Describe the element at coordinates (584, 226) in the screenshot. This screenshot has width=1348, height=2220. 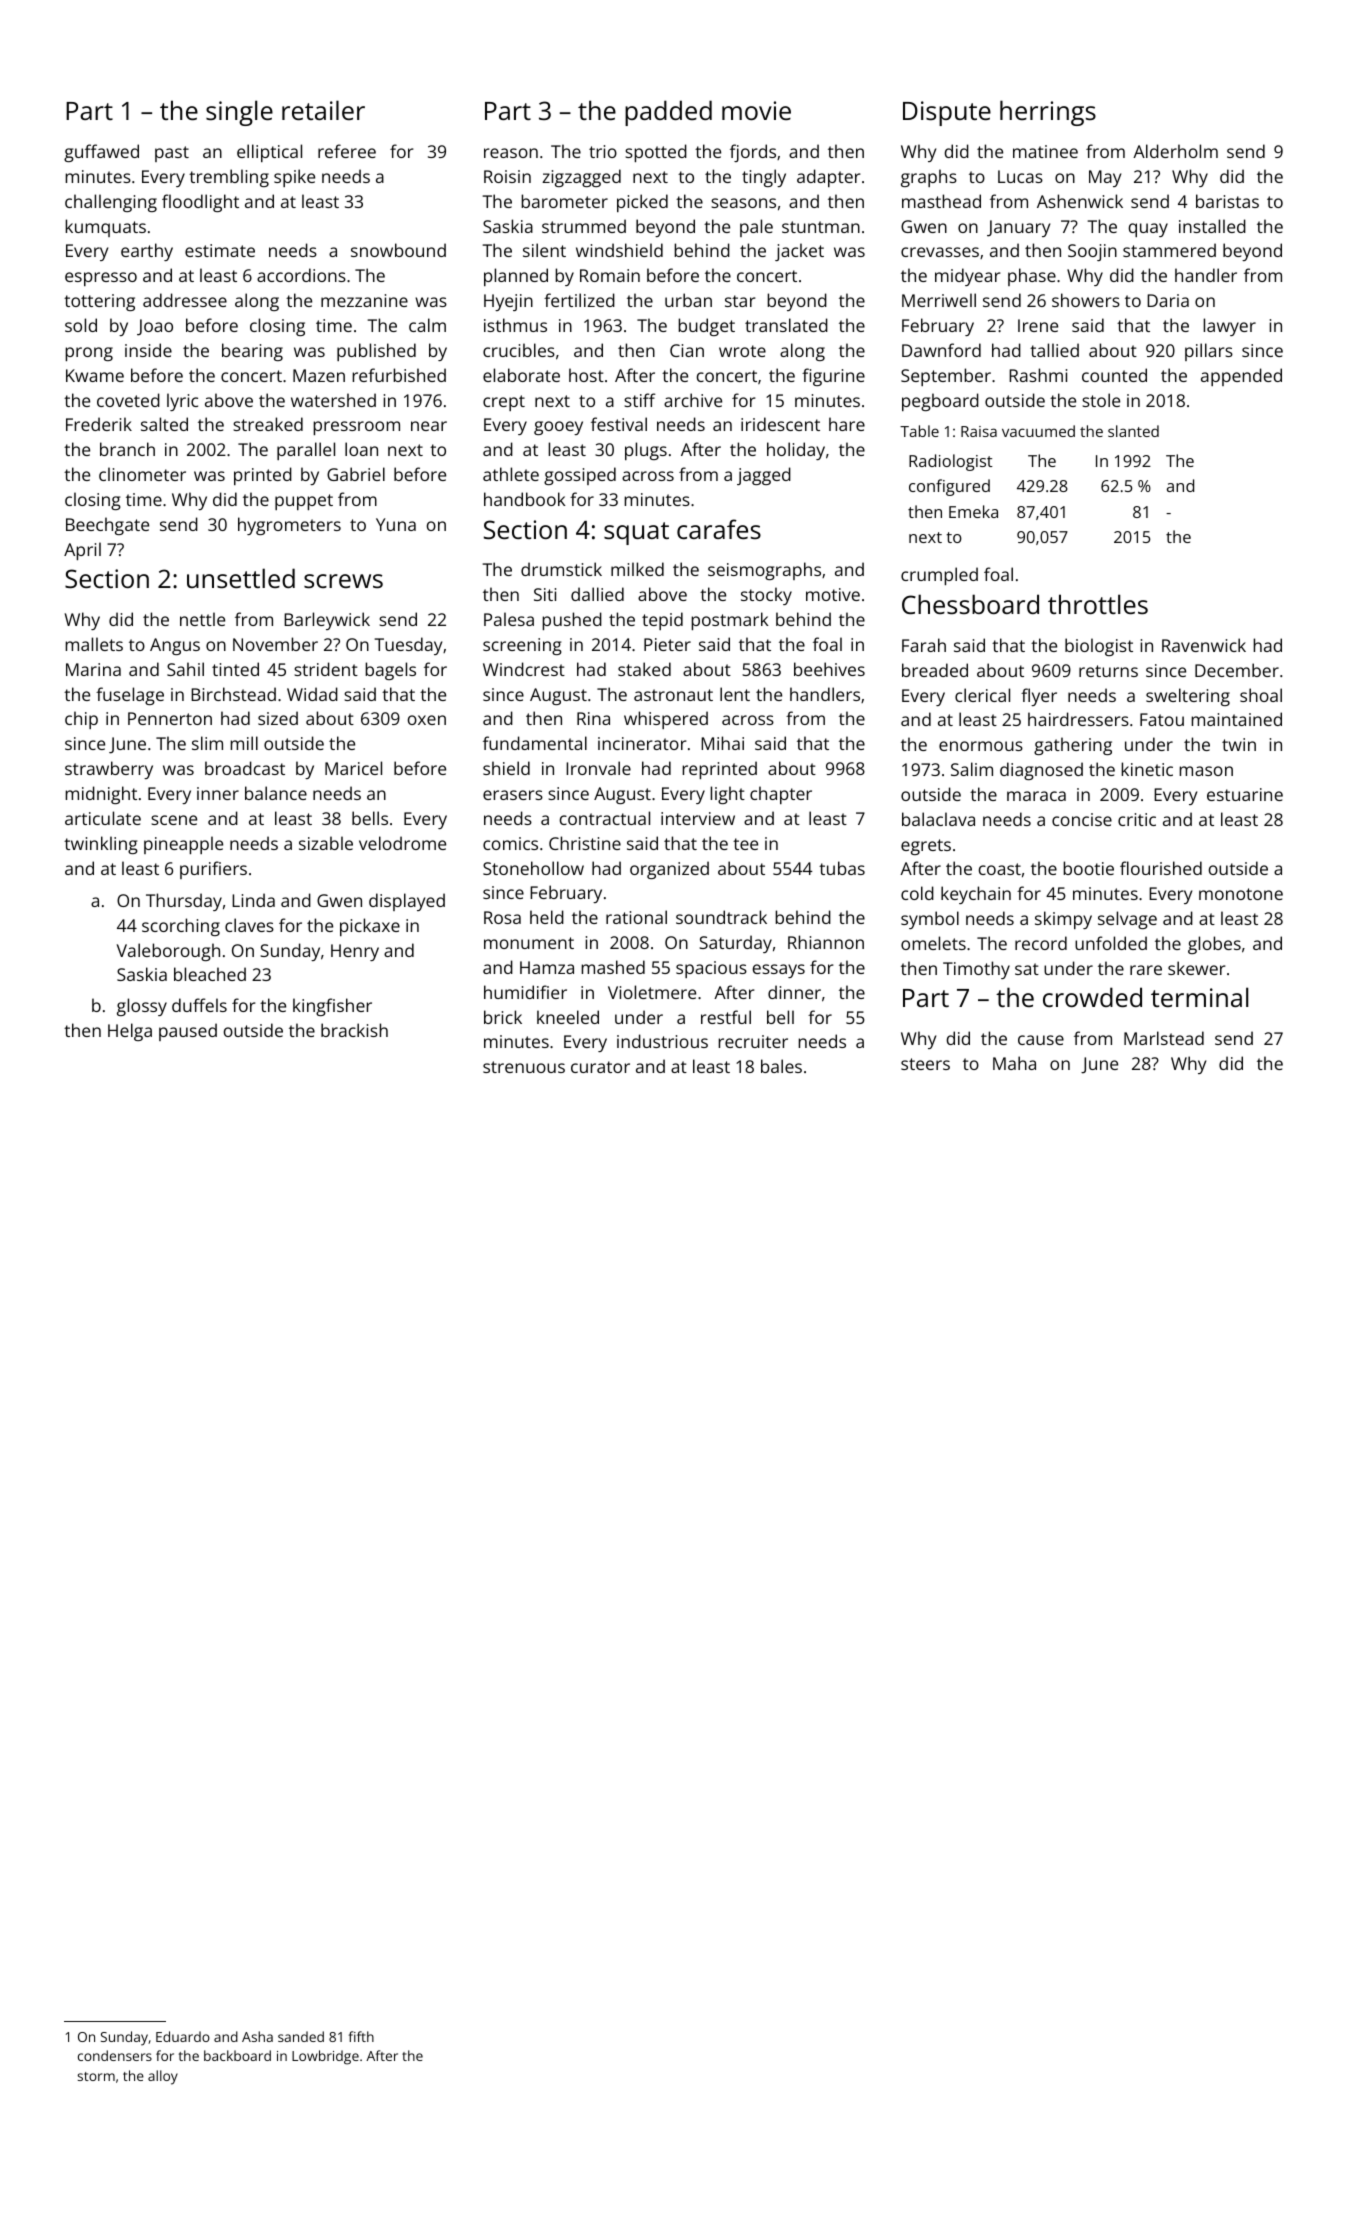
I see `strummed` at that location.
